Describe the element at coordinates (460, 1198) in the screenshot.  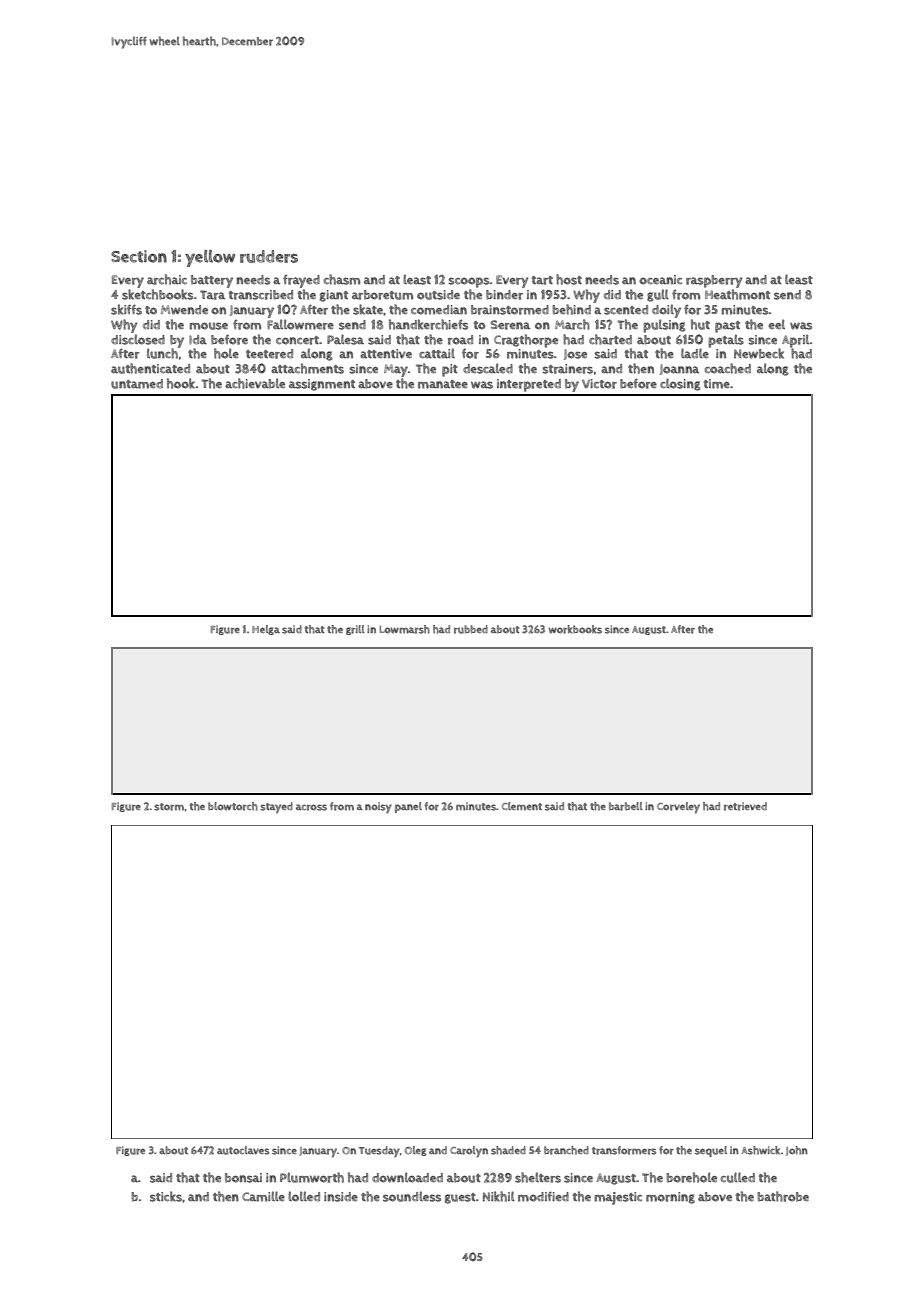
I see `guest` at that location.
